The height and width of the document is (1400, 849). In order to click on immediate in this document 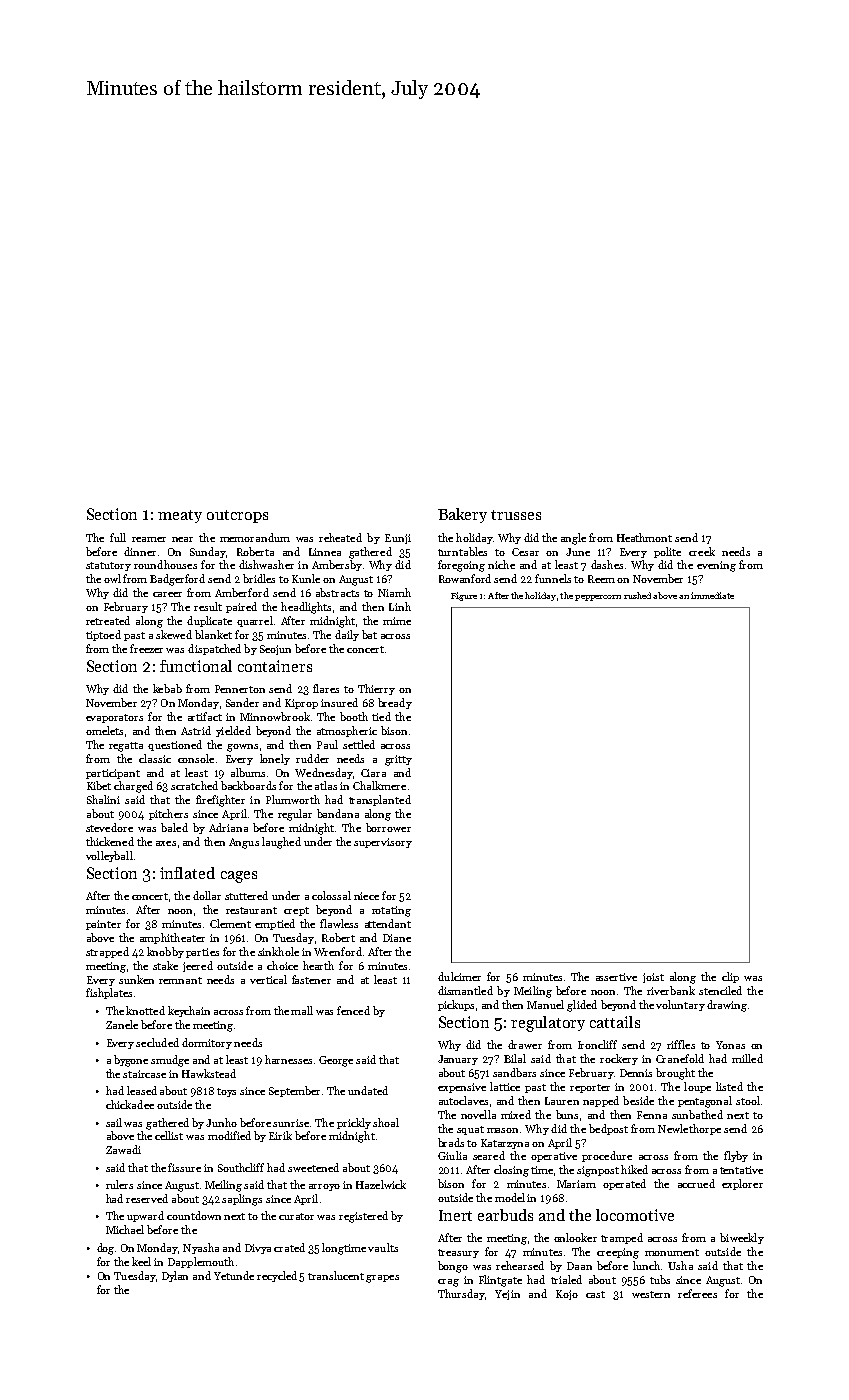, I will do `click(712, 595)`.
